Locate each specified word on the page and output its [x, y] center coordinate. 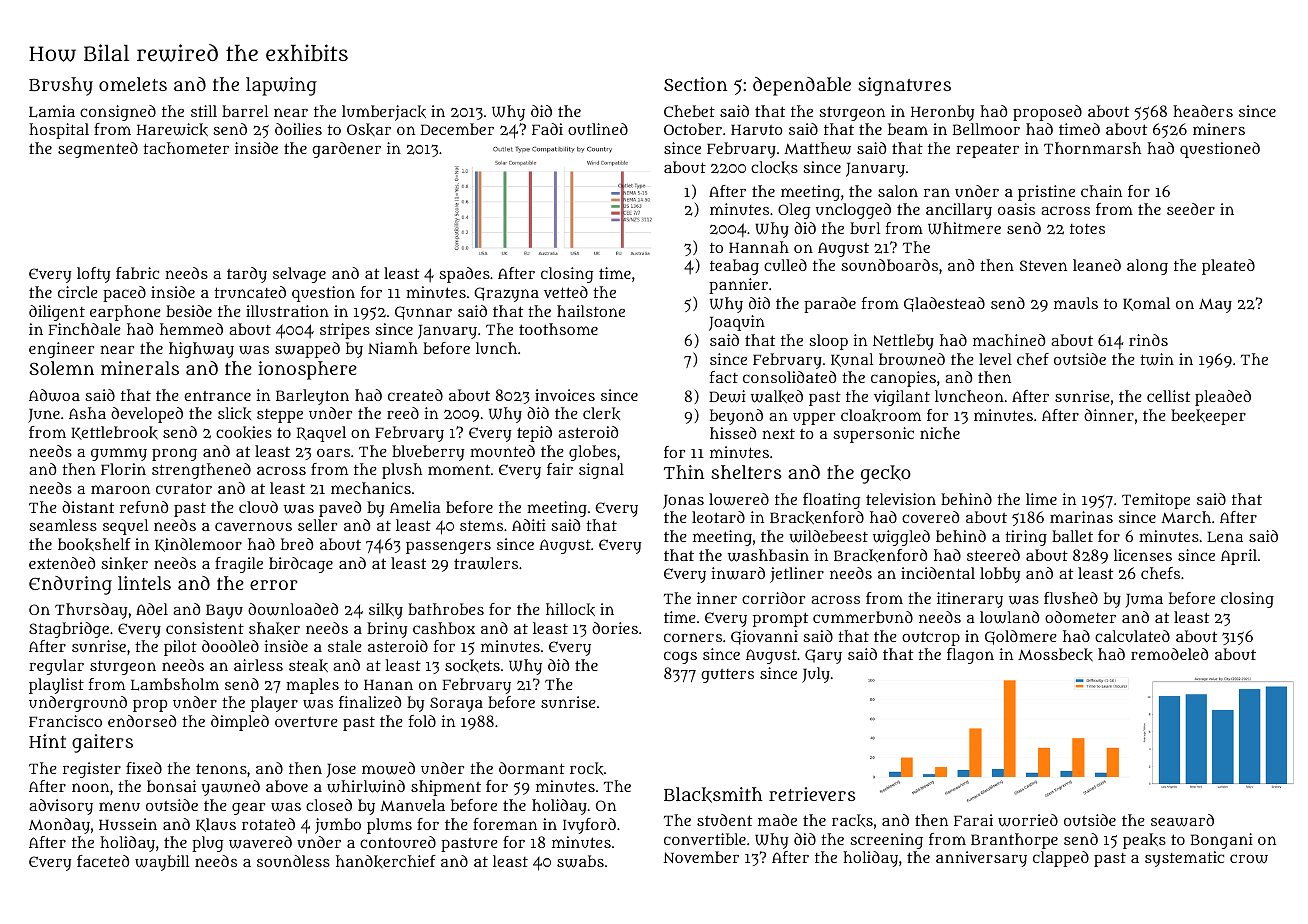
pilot [180, 648]
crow [1249, 859]
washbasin [768, 555]
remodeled [1169, 654]
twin [1157, 359]
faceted [103, 861]
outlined [598, 129]
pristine [1046, 193]
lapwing [281, 86]
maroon [120, 489]
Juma [1144, 600]
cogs [680, 657]
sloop [828, 342]
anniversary [981, 859]
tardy [247, 275]
